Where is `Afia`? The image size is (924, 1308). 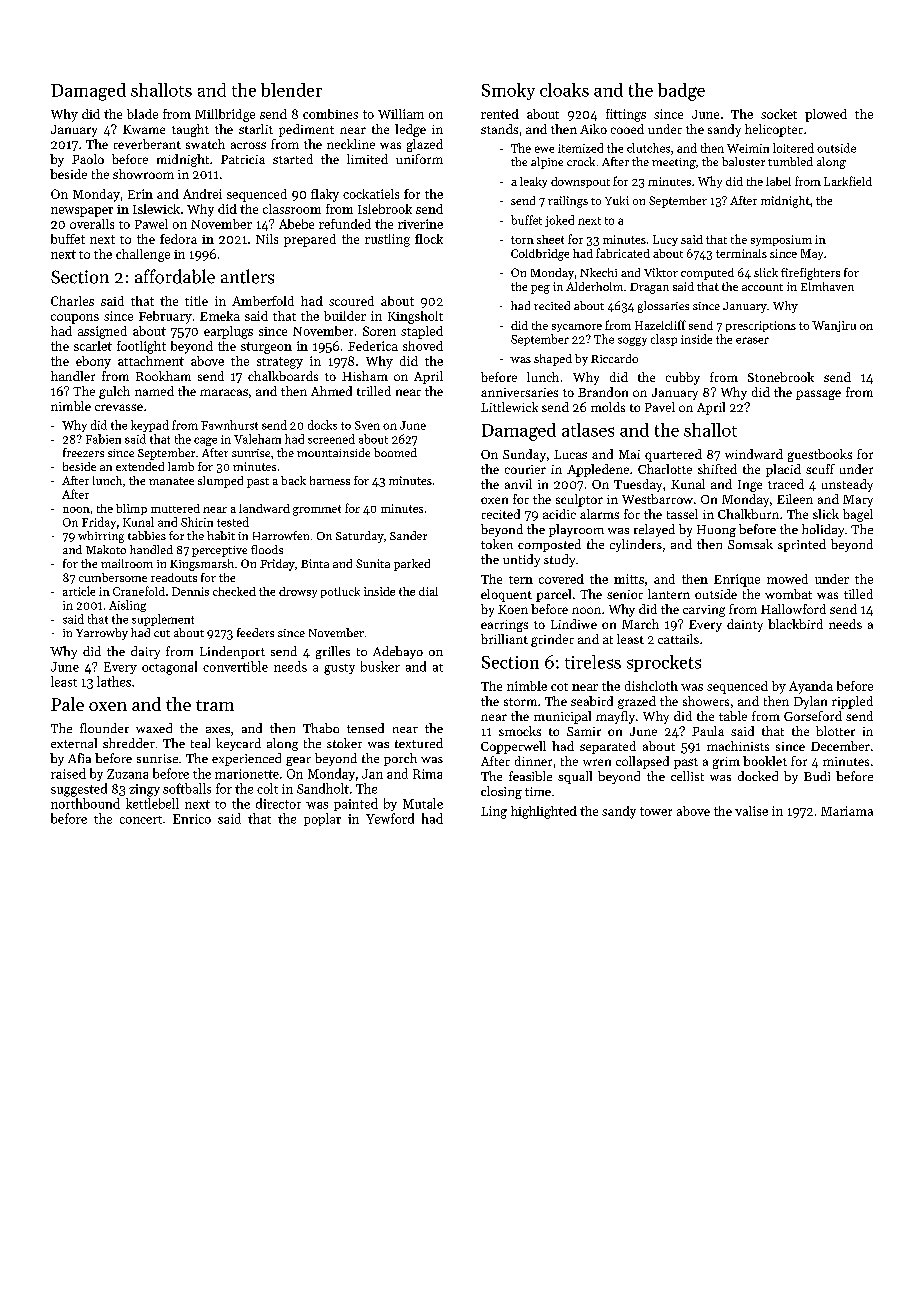
Afia is located at coordinates (79, 758).
